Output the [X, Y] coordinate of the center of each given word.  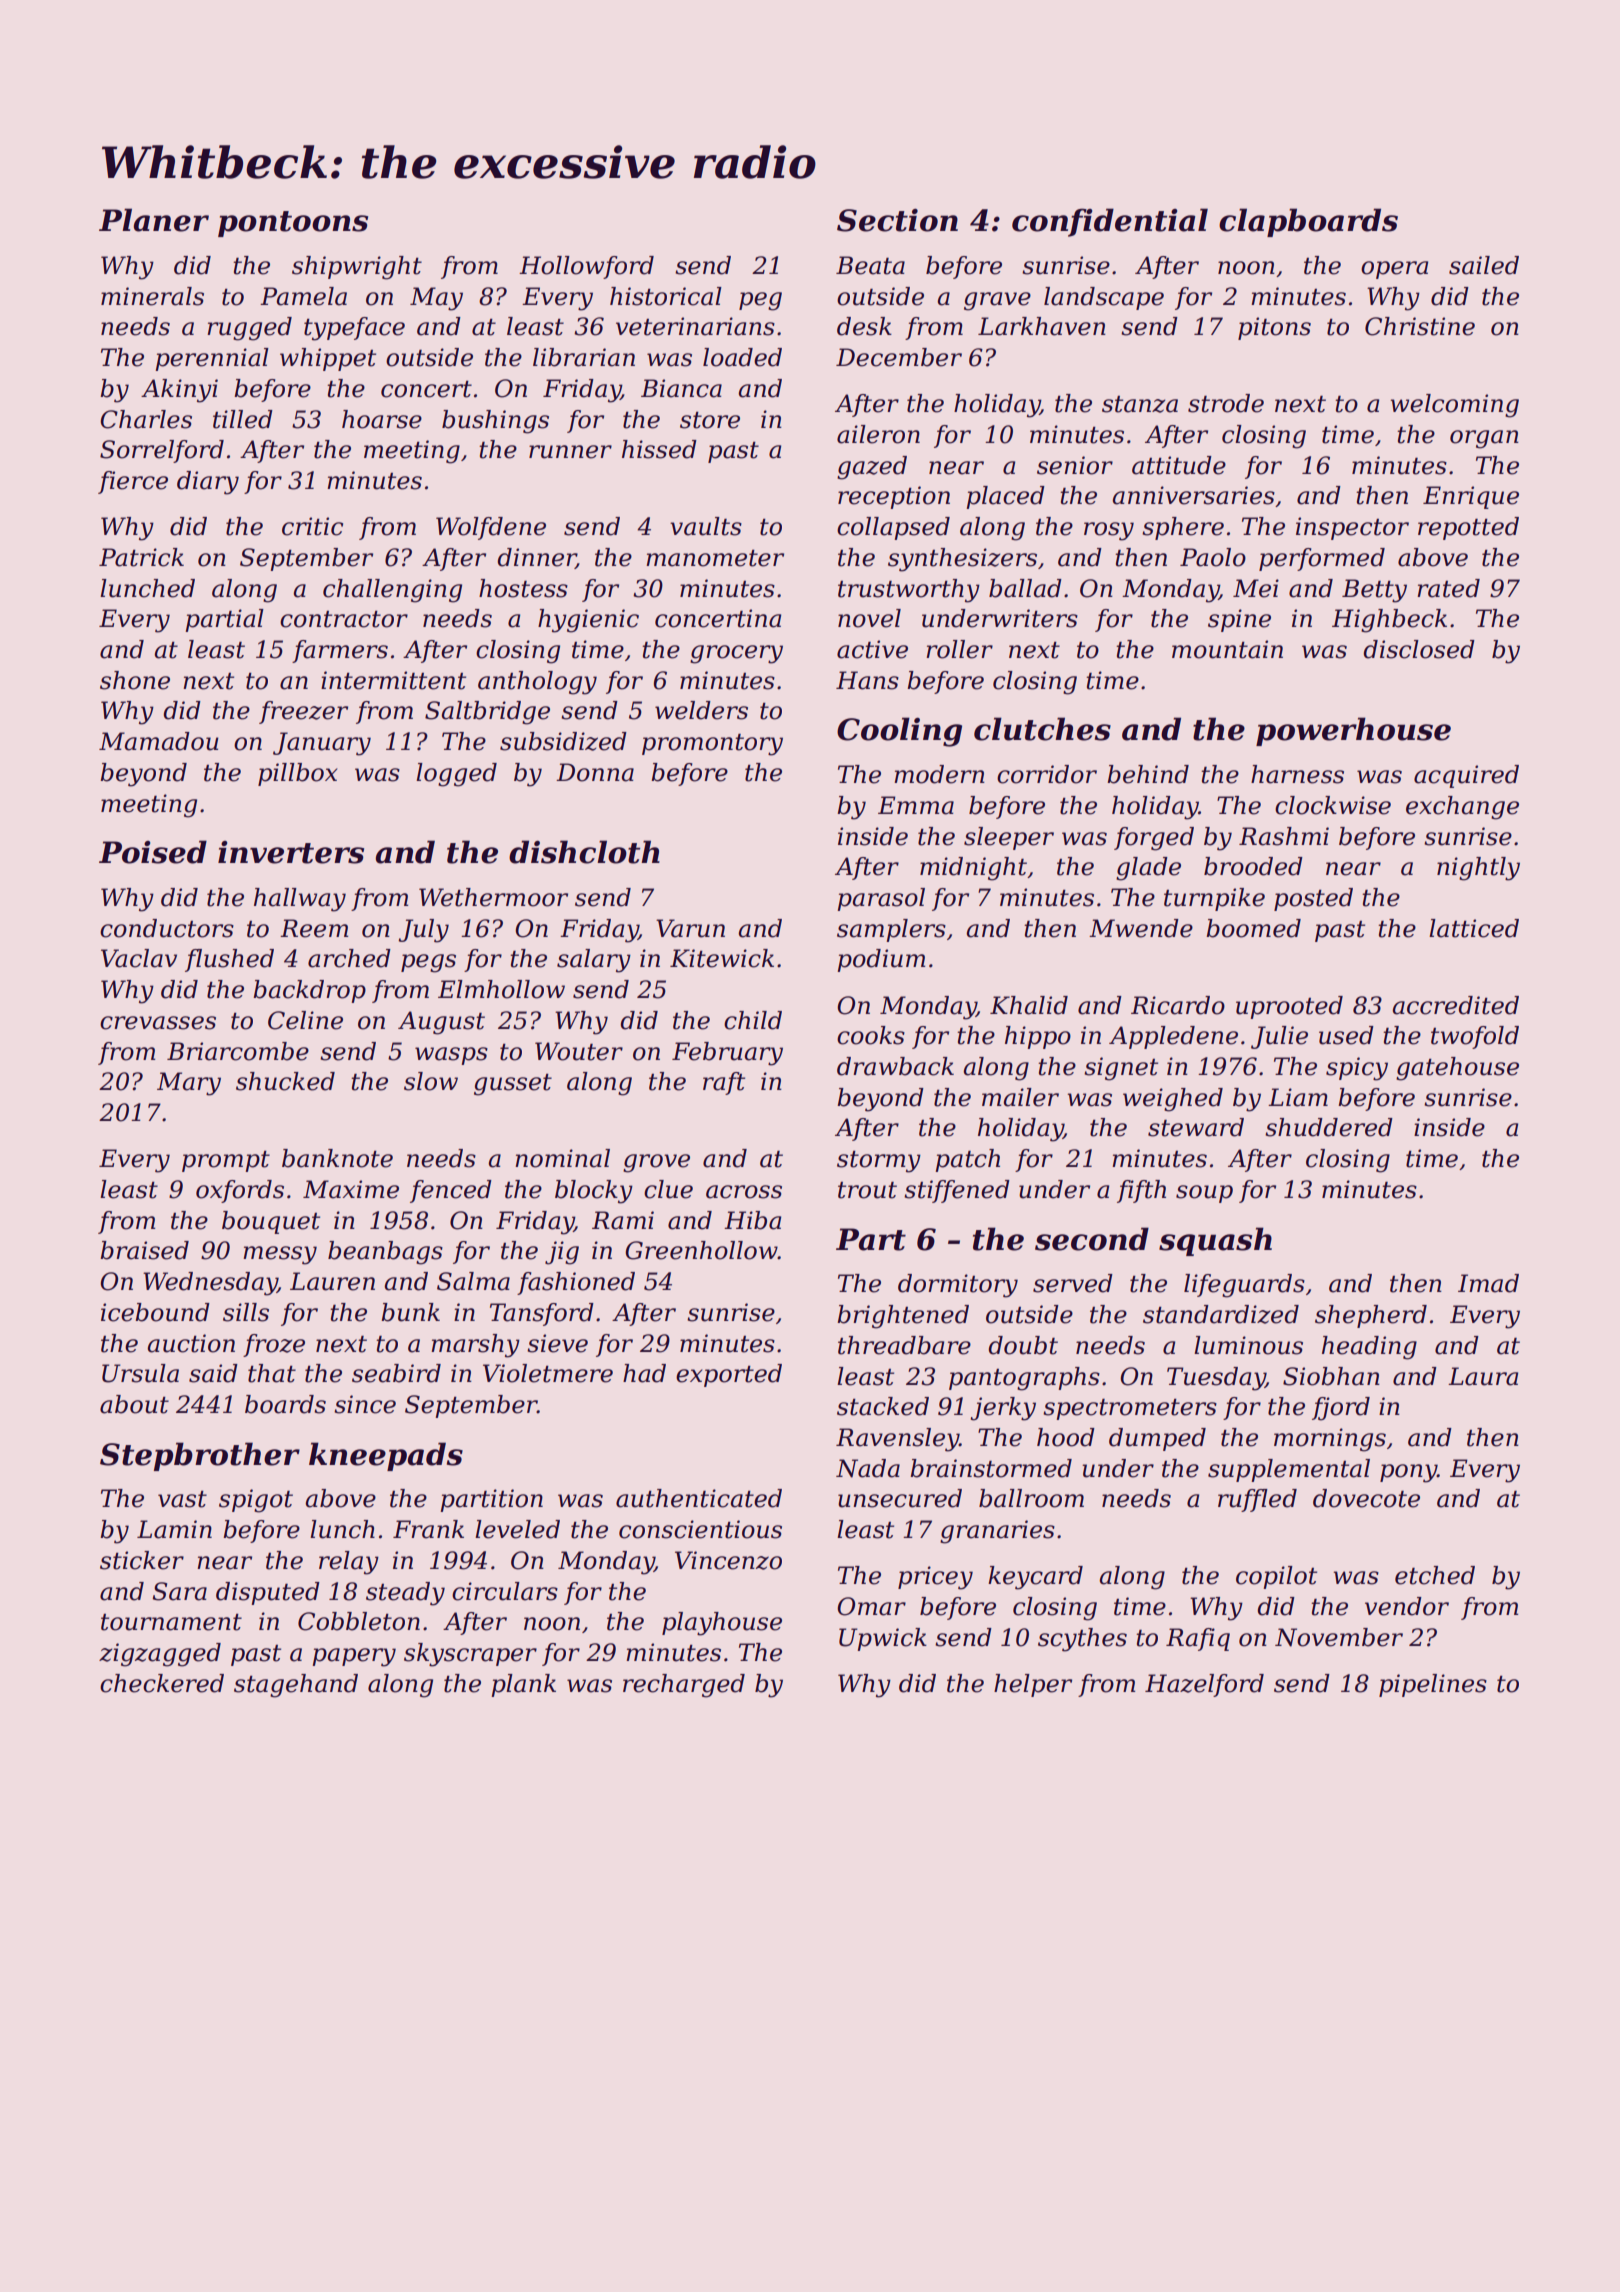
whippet [328, 359]
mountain [1227, 649]
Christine [1420, 326]
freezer [303, 712]
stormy [879, 1162]
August [441, 1023]
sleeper [1009, 838]
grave [997, 301]
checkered [162, 1683]
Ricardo [1178, 1005]
